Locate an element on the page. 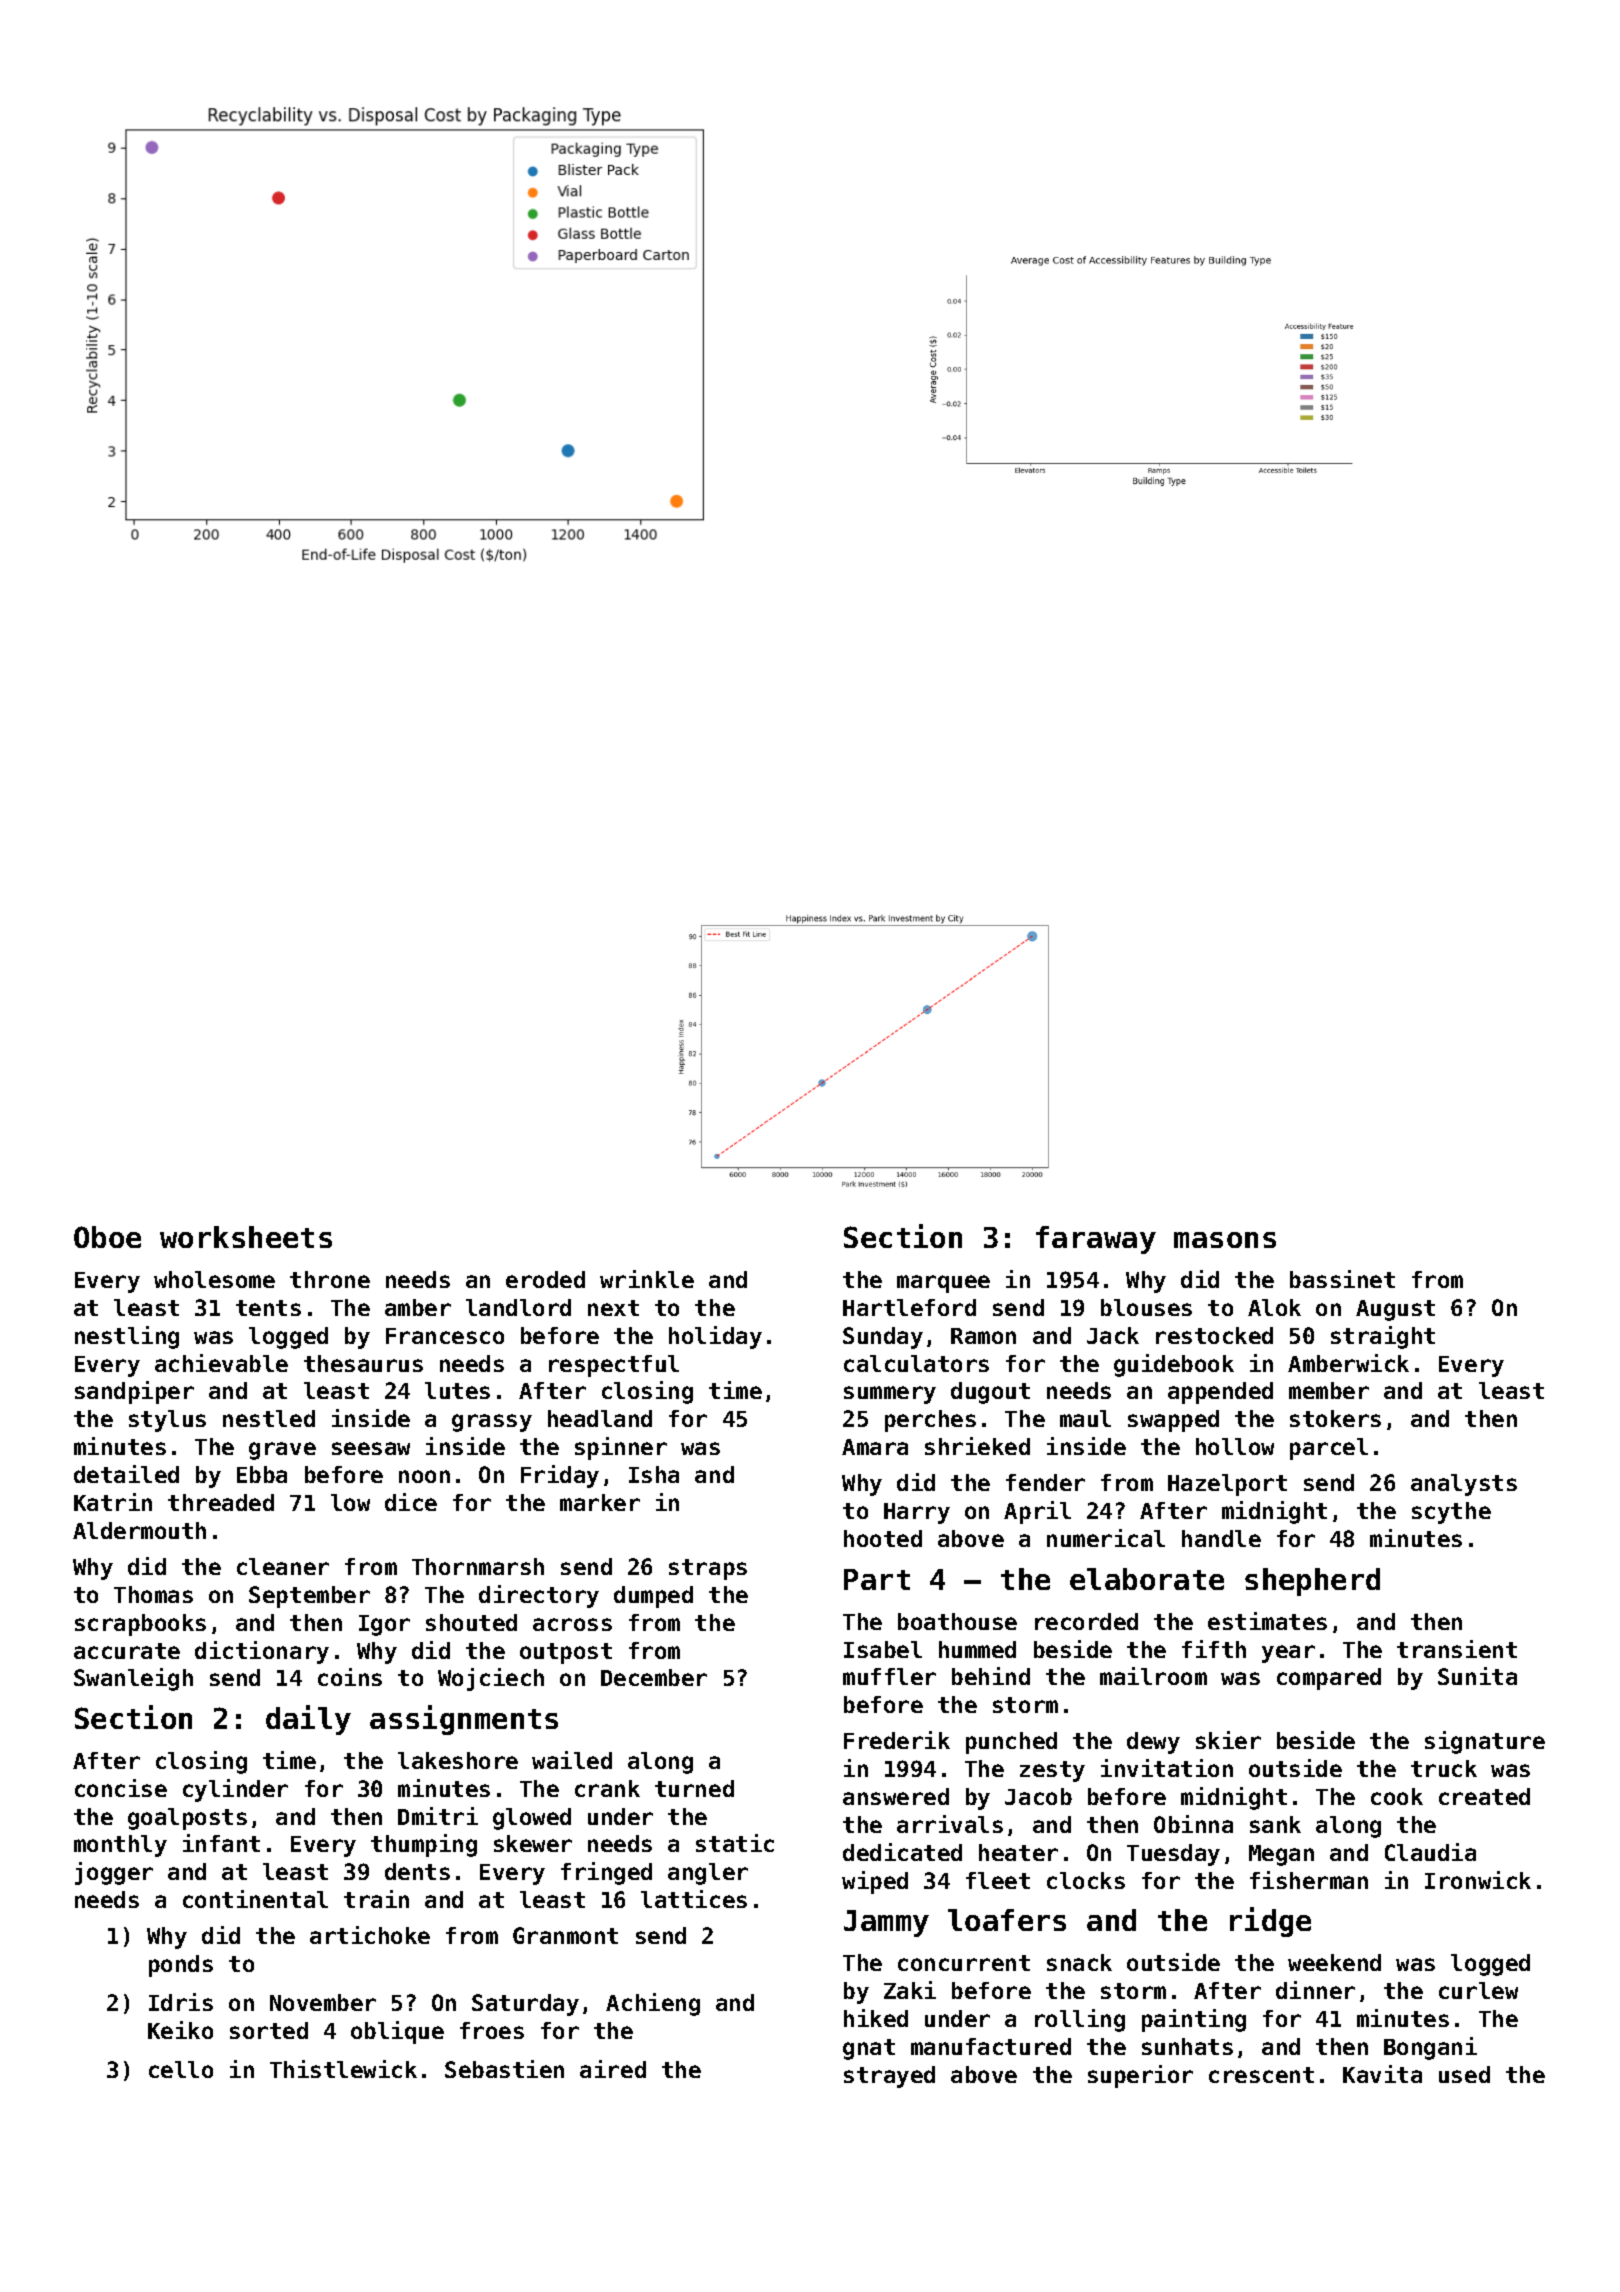 This page has height=2292, width=1620. Sebastien is located at coordinates (504, 2069).
